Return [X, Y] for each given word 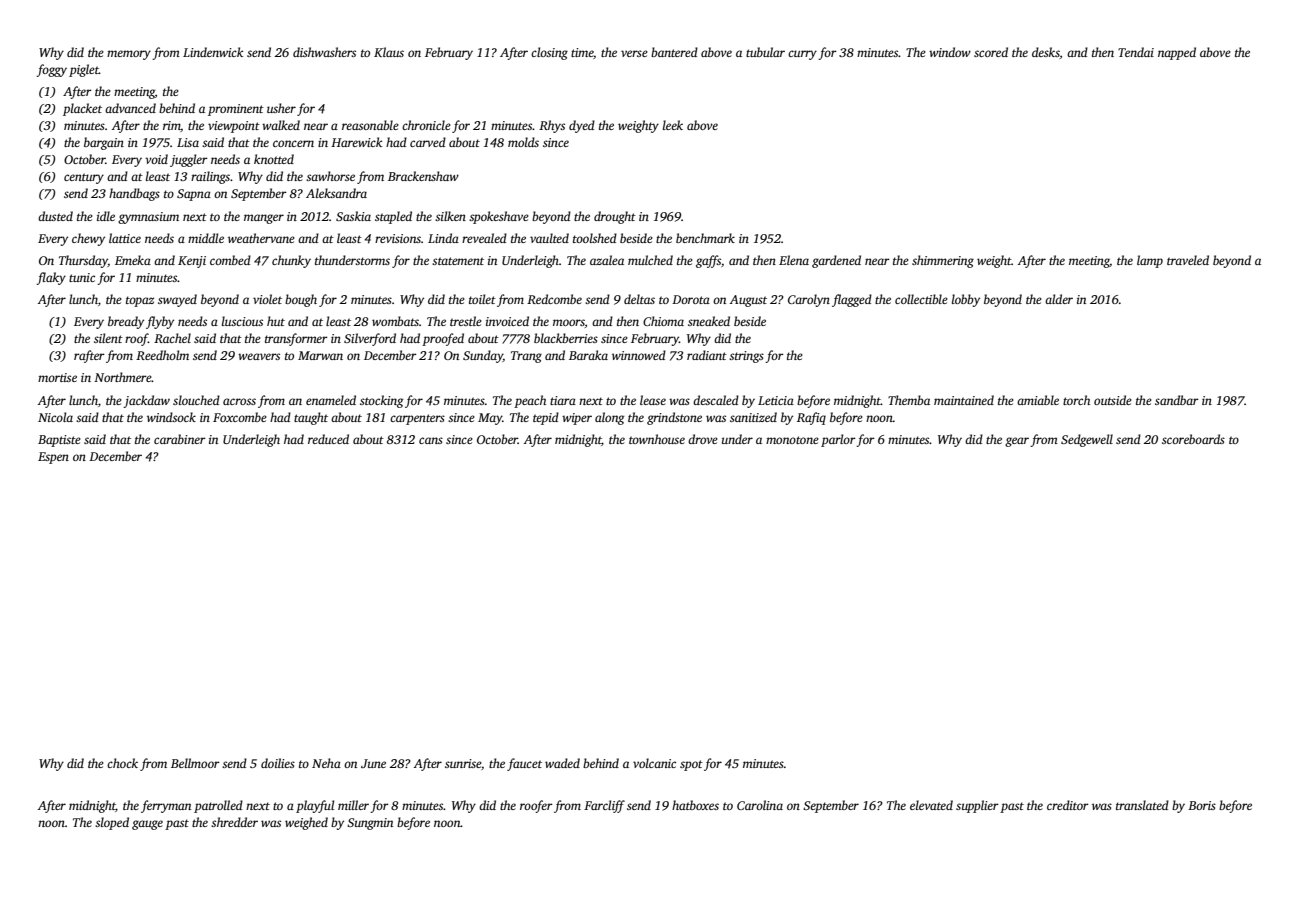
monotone [792, 440]
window [950, 52]
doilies [278, 763]
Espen [53, 458]
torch [1076, 400]
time [582, 52]
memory [129, 55]
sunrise [463, 763]
